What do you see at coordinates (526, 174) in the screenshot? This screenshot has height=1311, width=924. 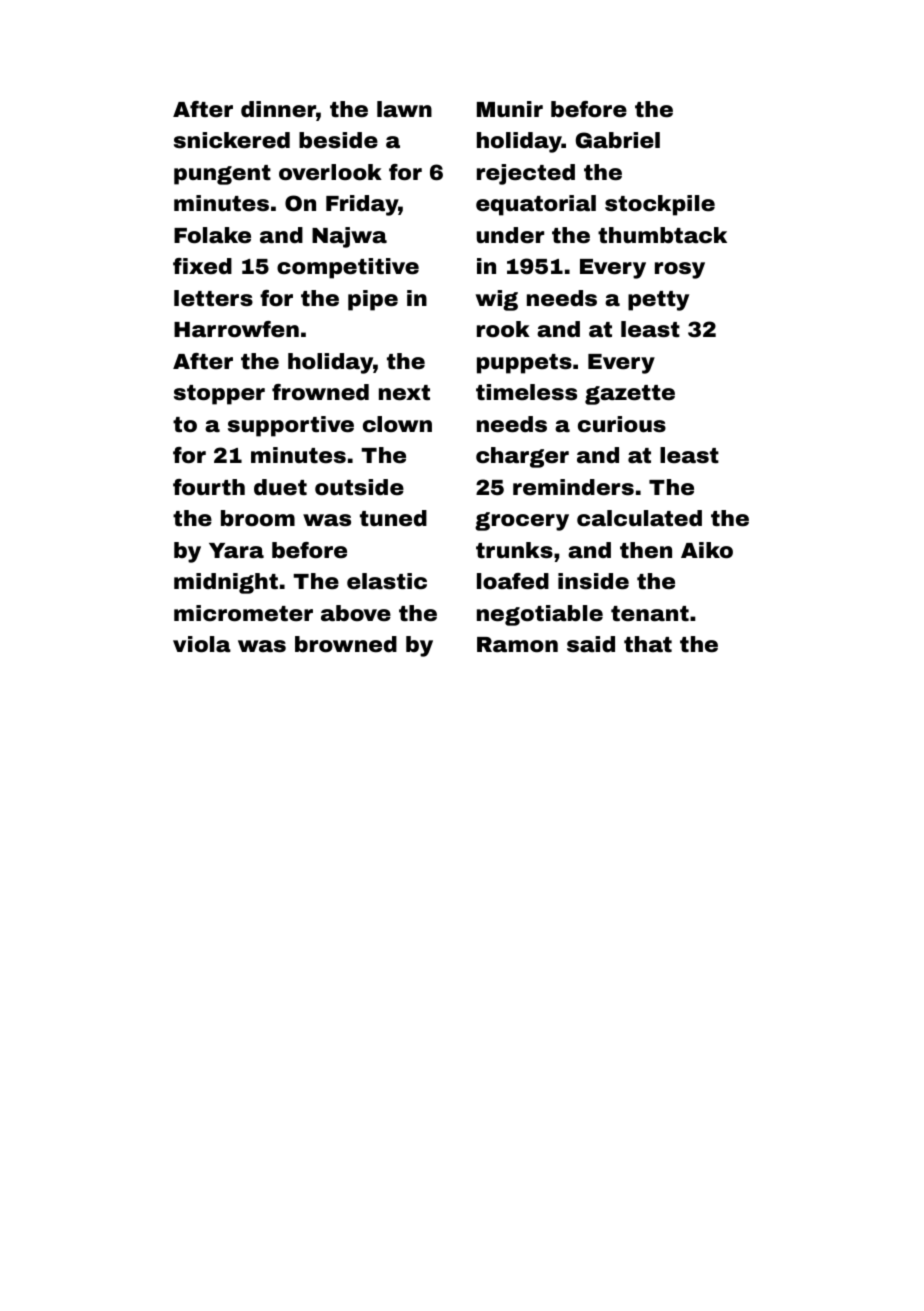 I see `rejected` at bounding box center [526, 174].
